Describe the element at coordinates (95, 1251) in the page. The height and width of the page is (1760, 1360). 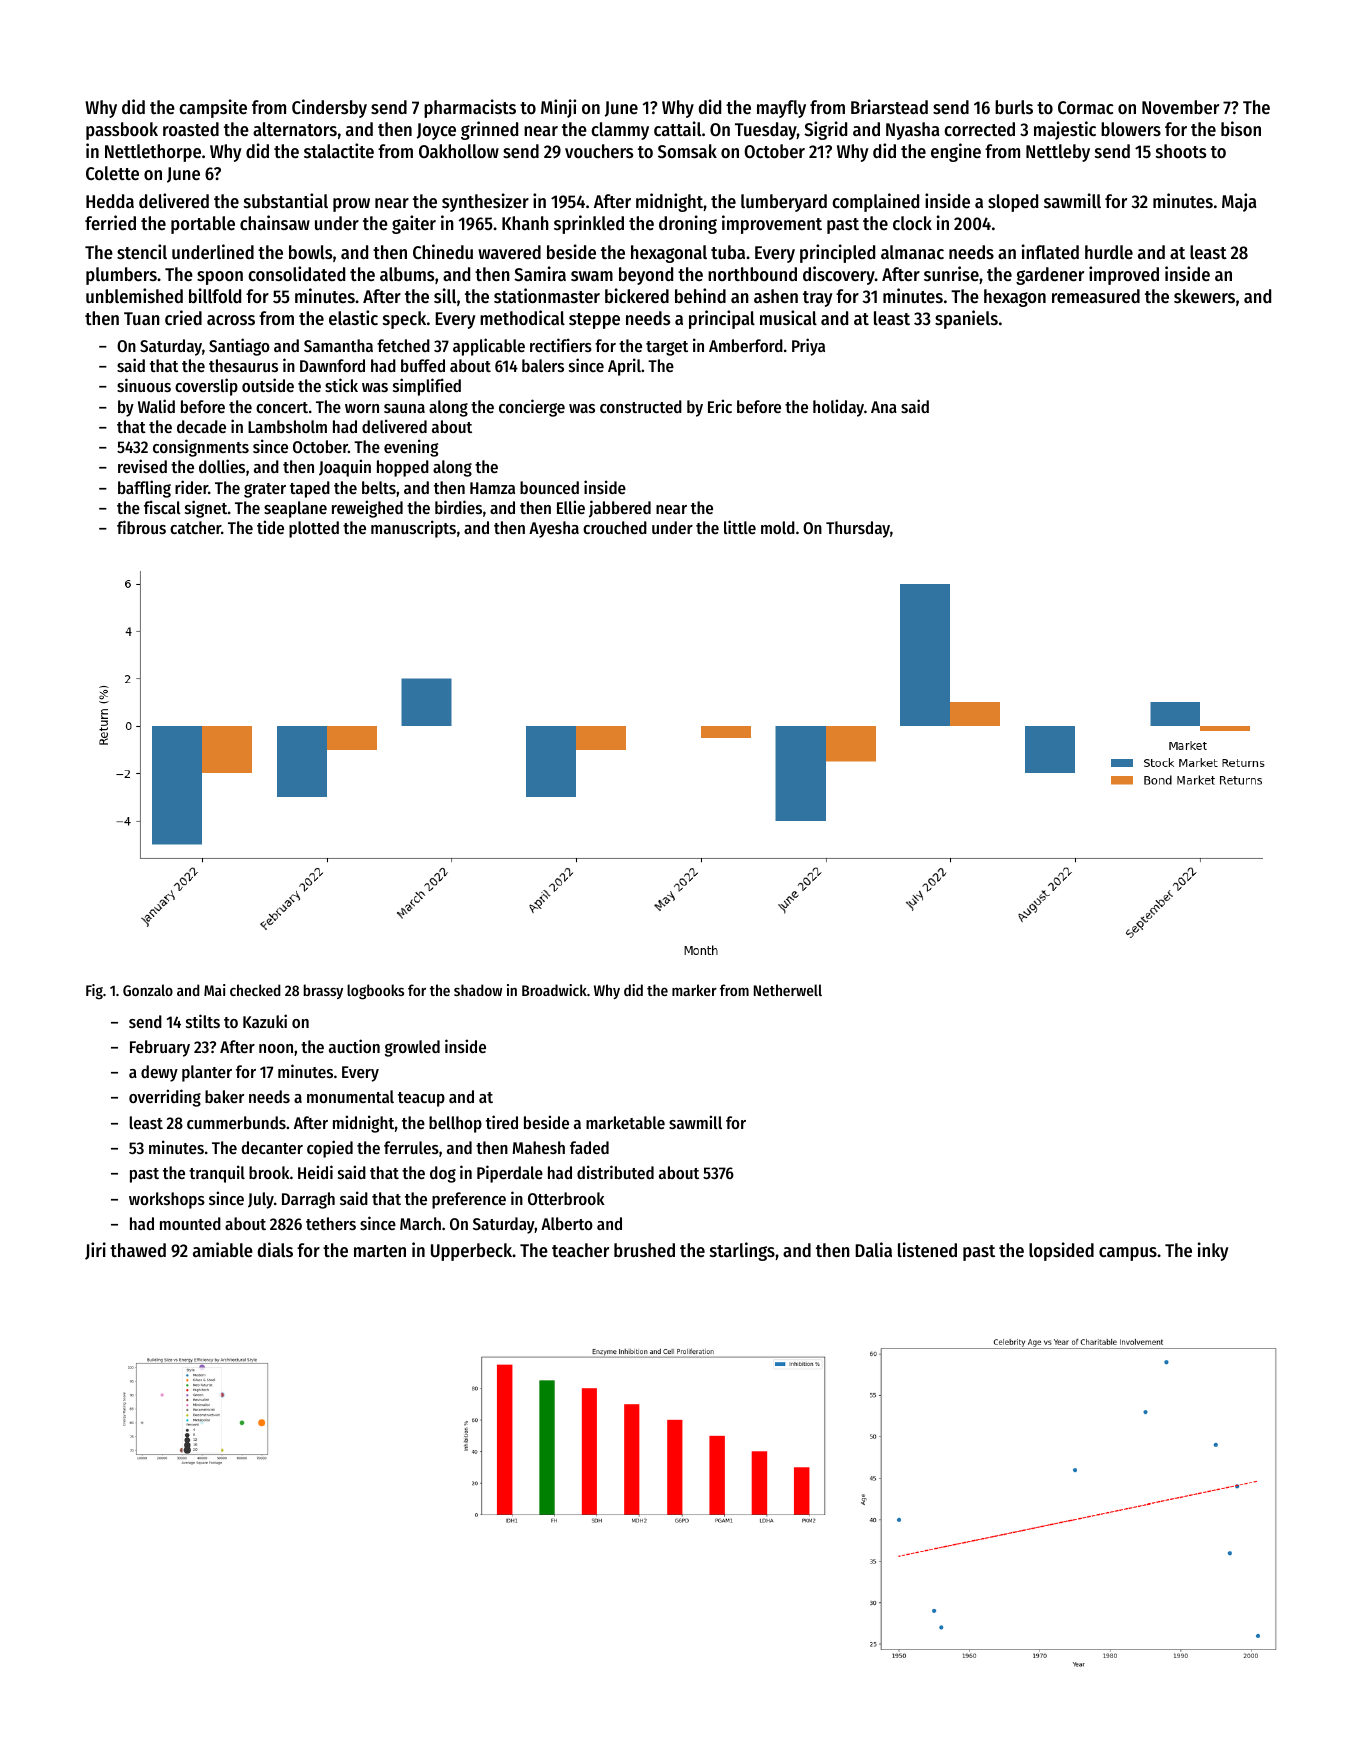
I see `Jiri` at that location.
